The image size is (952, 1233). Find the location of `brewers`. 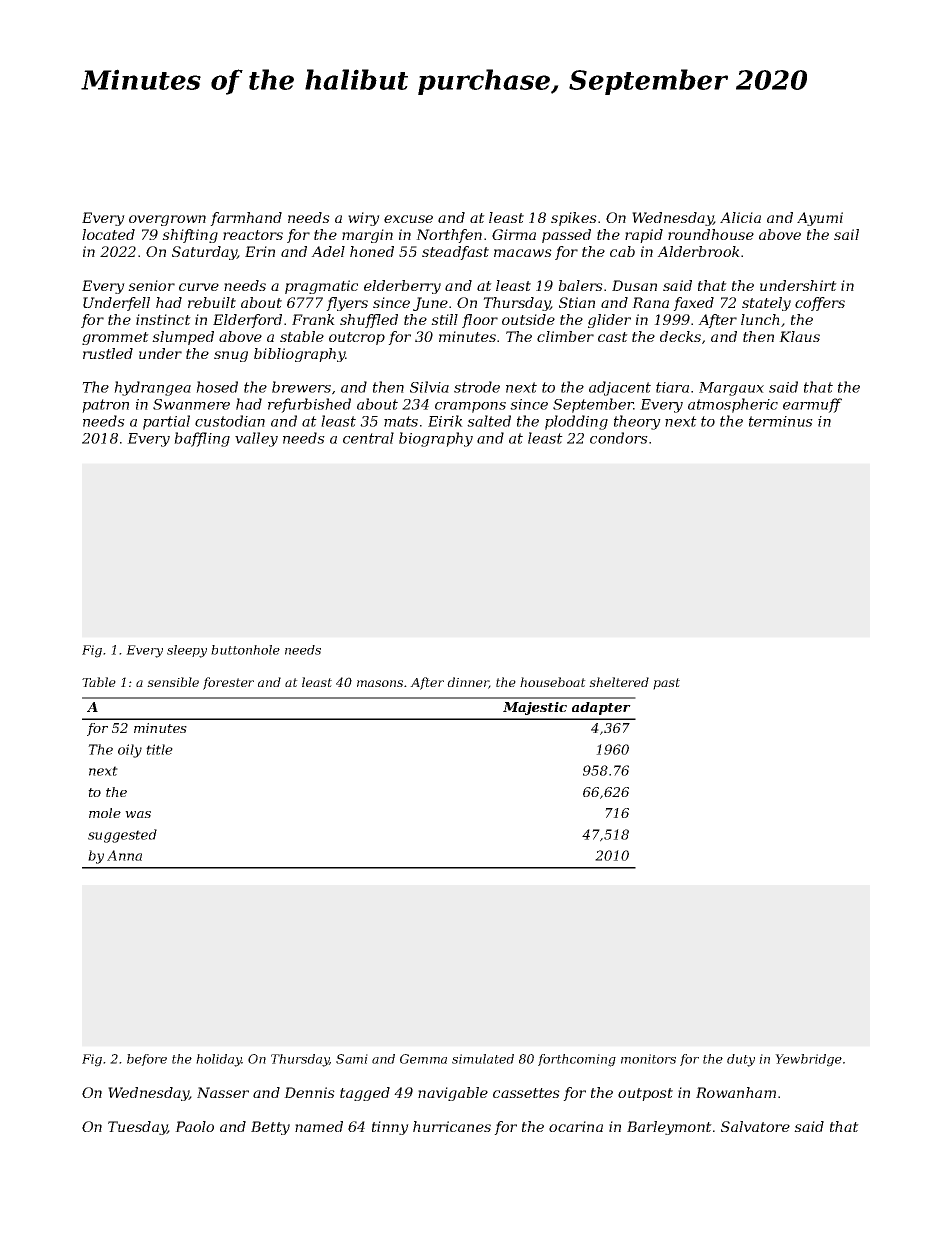

brewers is located at coordinates (301, 387).
